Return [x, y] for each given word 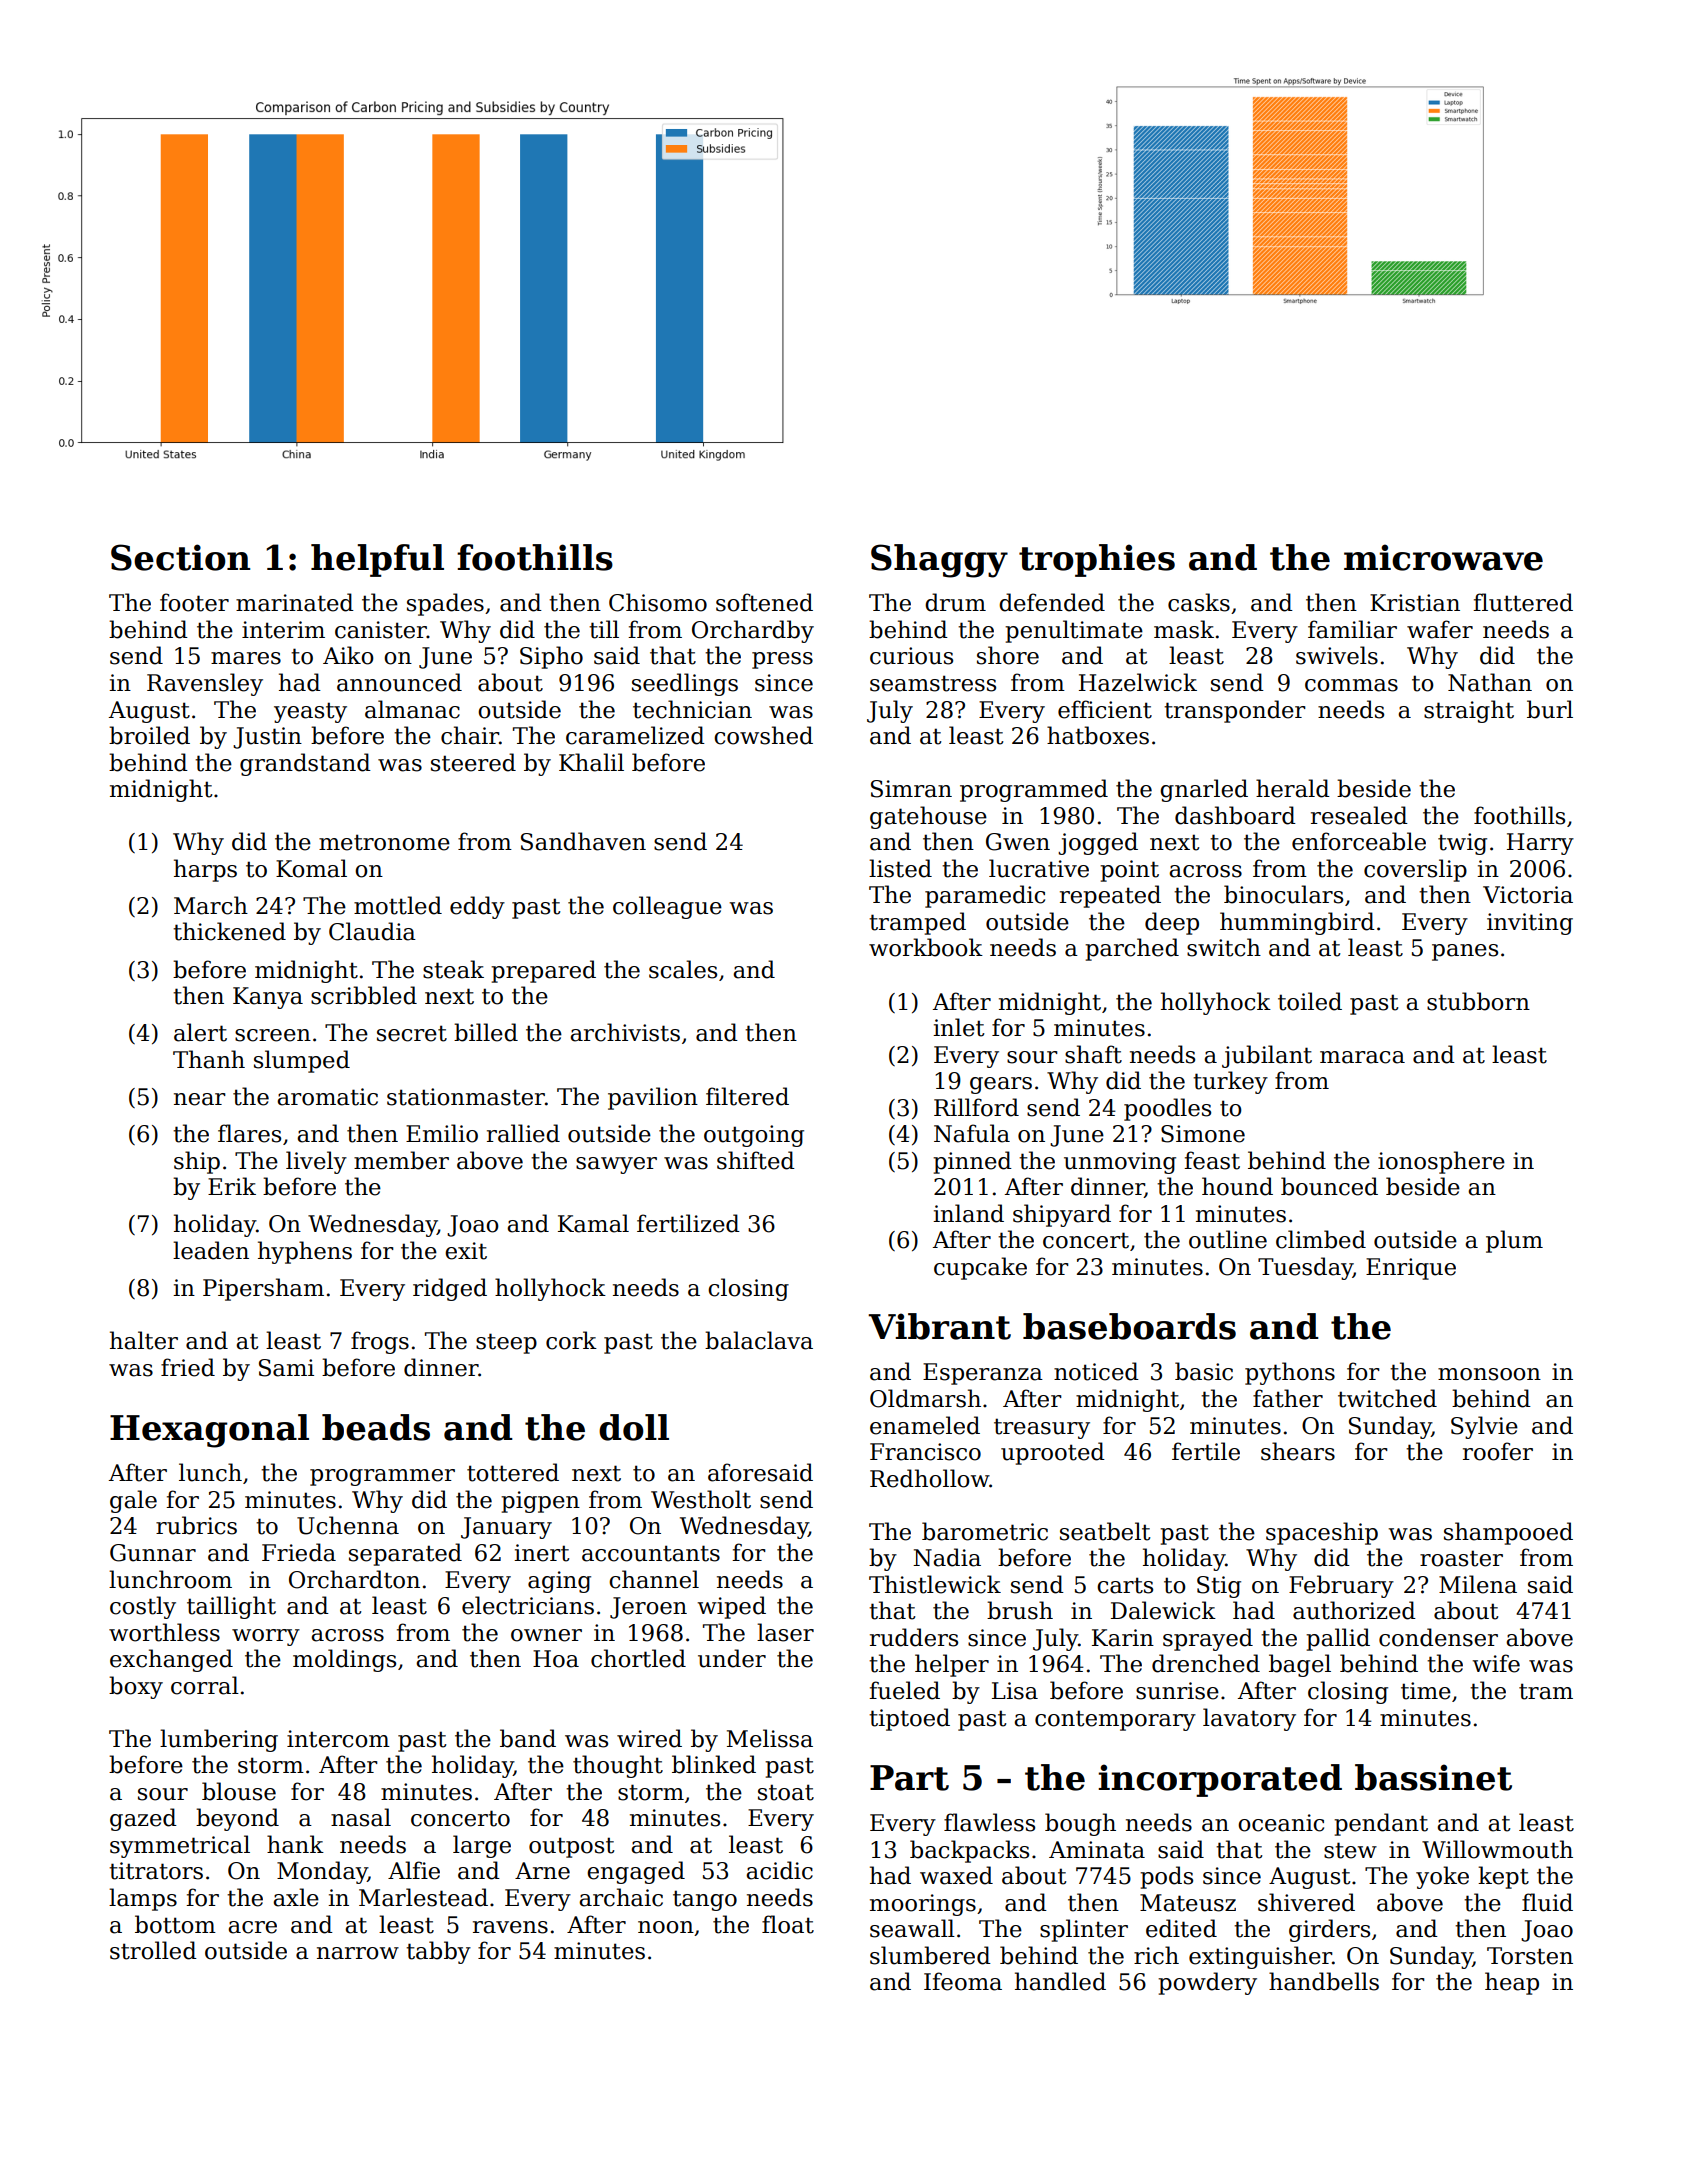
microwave [1443, 557]
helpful [377, 560]
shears [1298, 1451]
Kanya [268, 998]
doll [634, 1427]
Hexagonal [209, 1431]
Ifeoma [963, 1981]
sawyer [616, 1165]
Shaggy [939, 561]
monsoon [1489, 1374]
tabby [438, 1952]
